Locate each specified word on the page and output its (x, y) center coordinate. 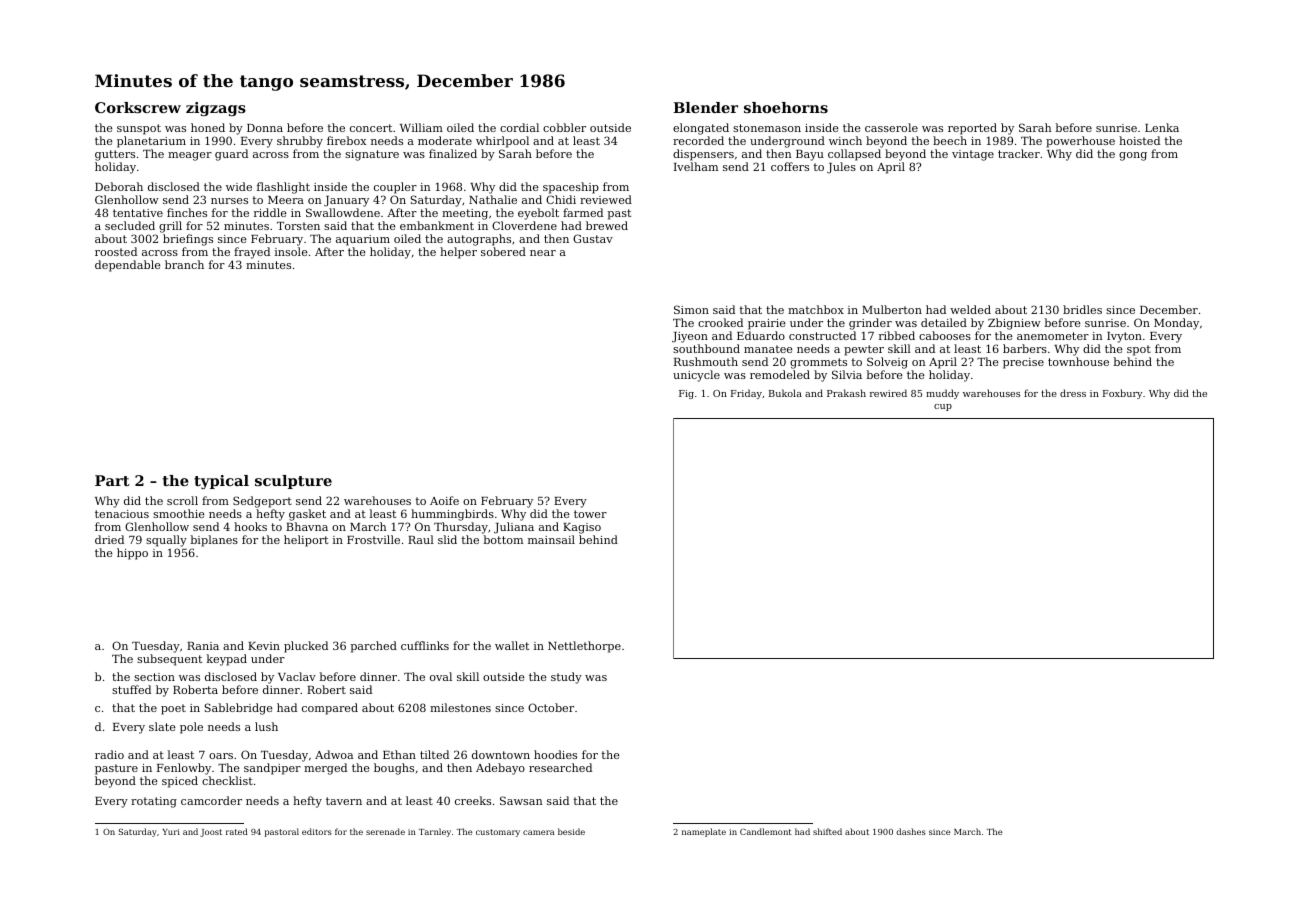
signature (372, 155)
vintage (973, 155)
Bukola (785, 393)
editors (317, 831)
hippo (132, 554)
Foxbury (1122, 394)
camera (538, 832)
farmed (583, 212)
